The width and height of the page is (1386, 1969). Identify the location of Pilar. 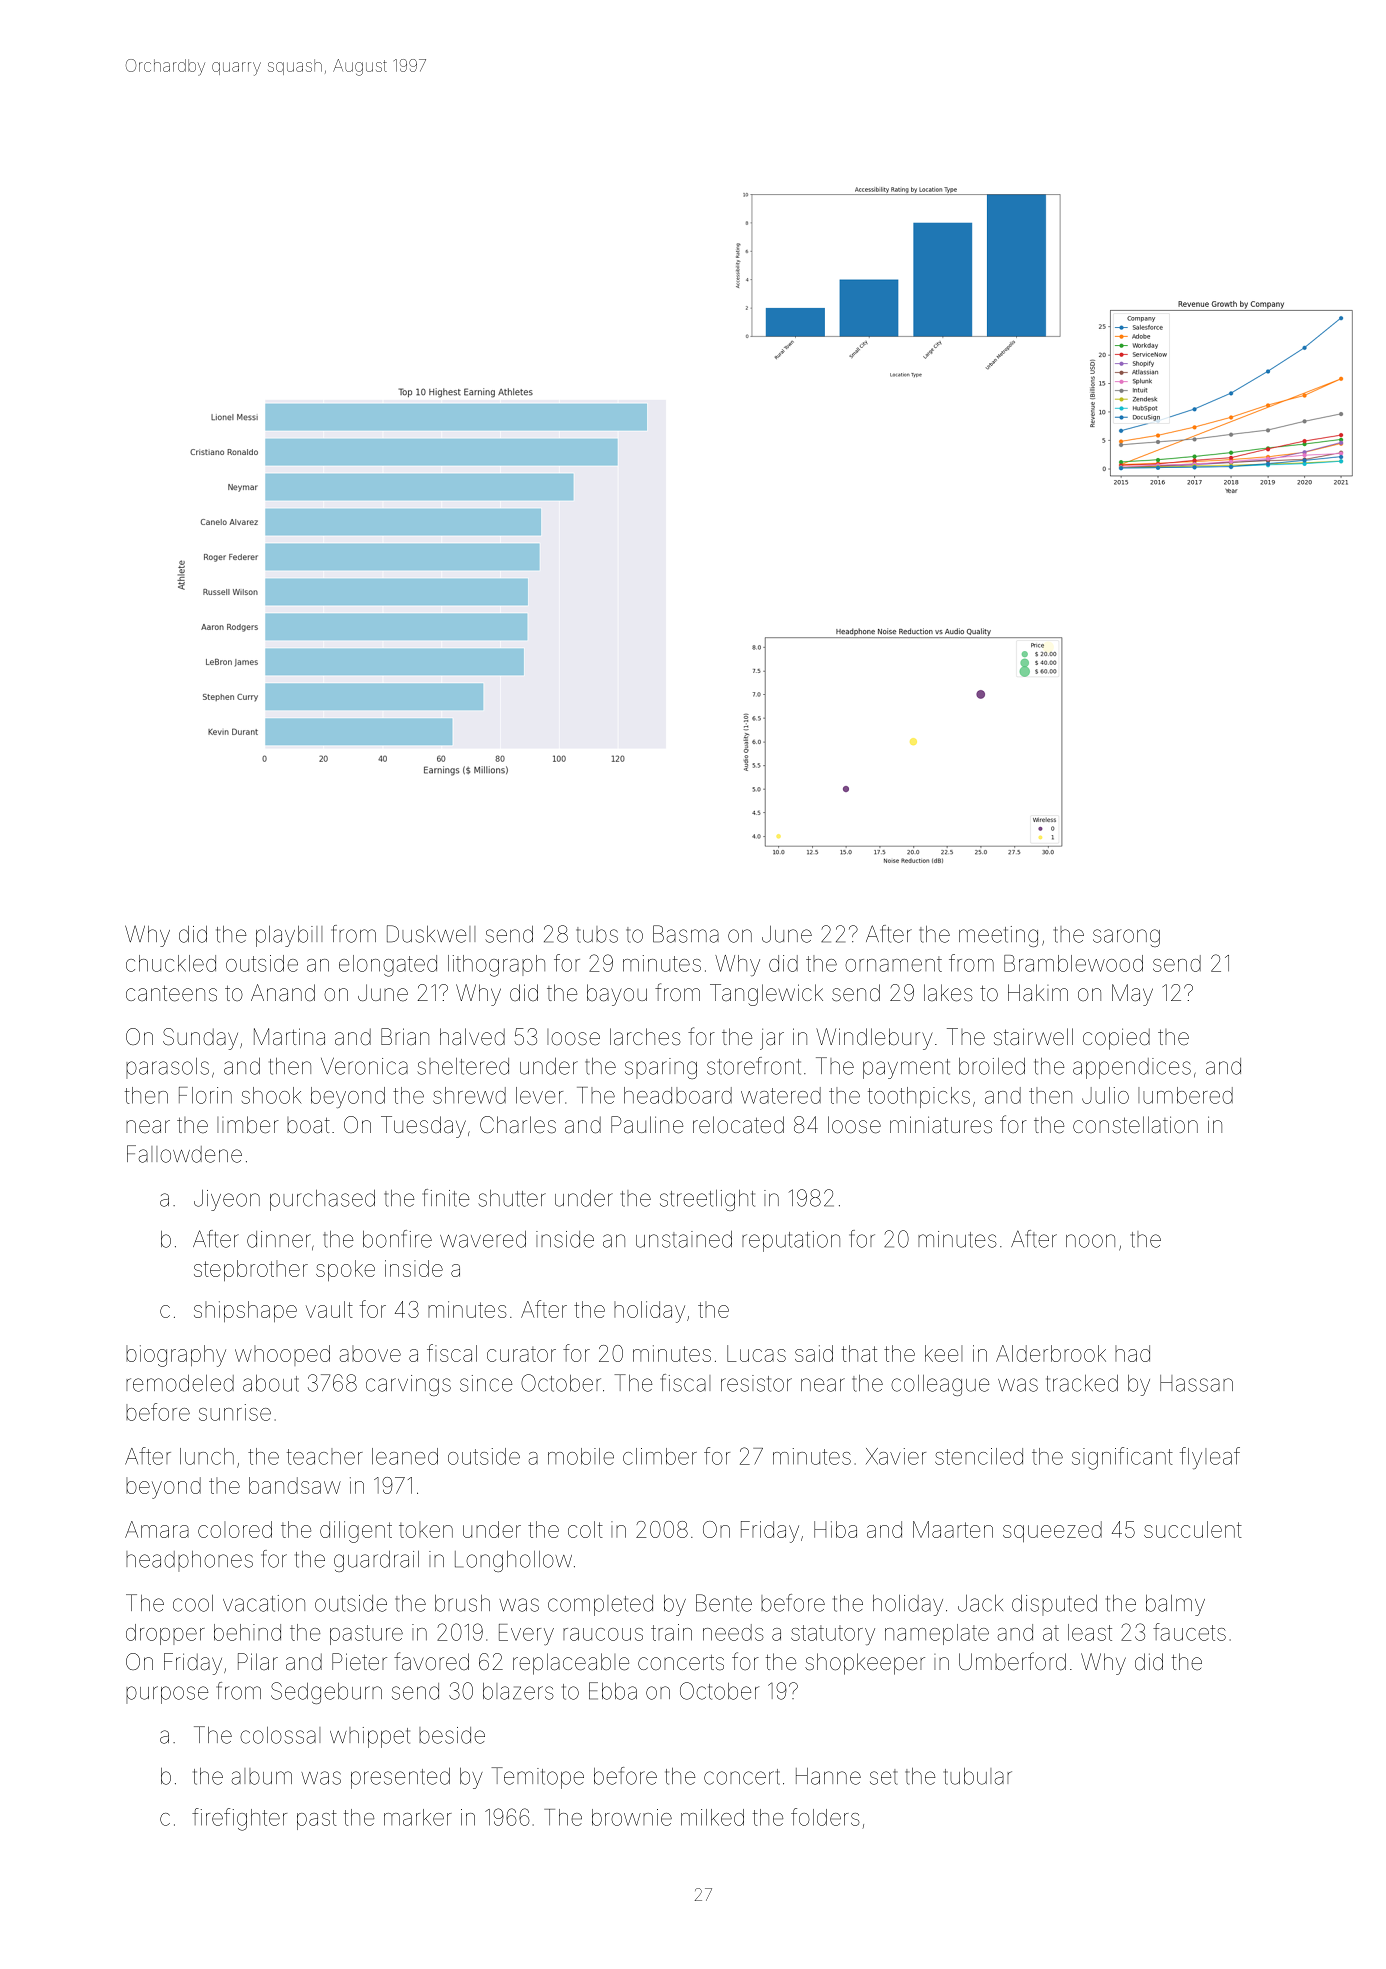
(258, 1661).
